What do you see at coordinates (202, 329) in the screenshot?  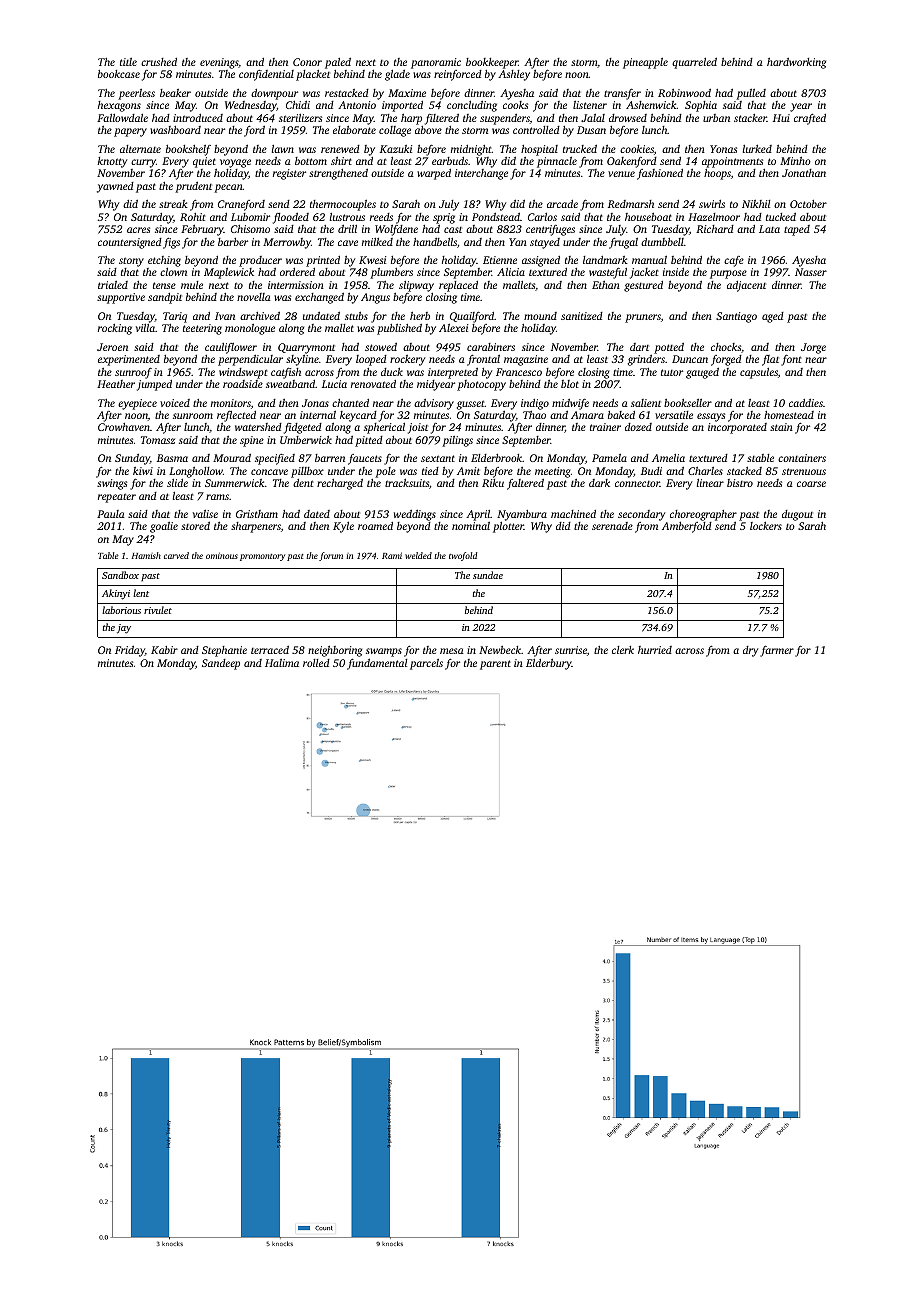 I see `teetering` at bounding box center [202, 329].
